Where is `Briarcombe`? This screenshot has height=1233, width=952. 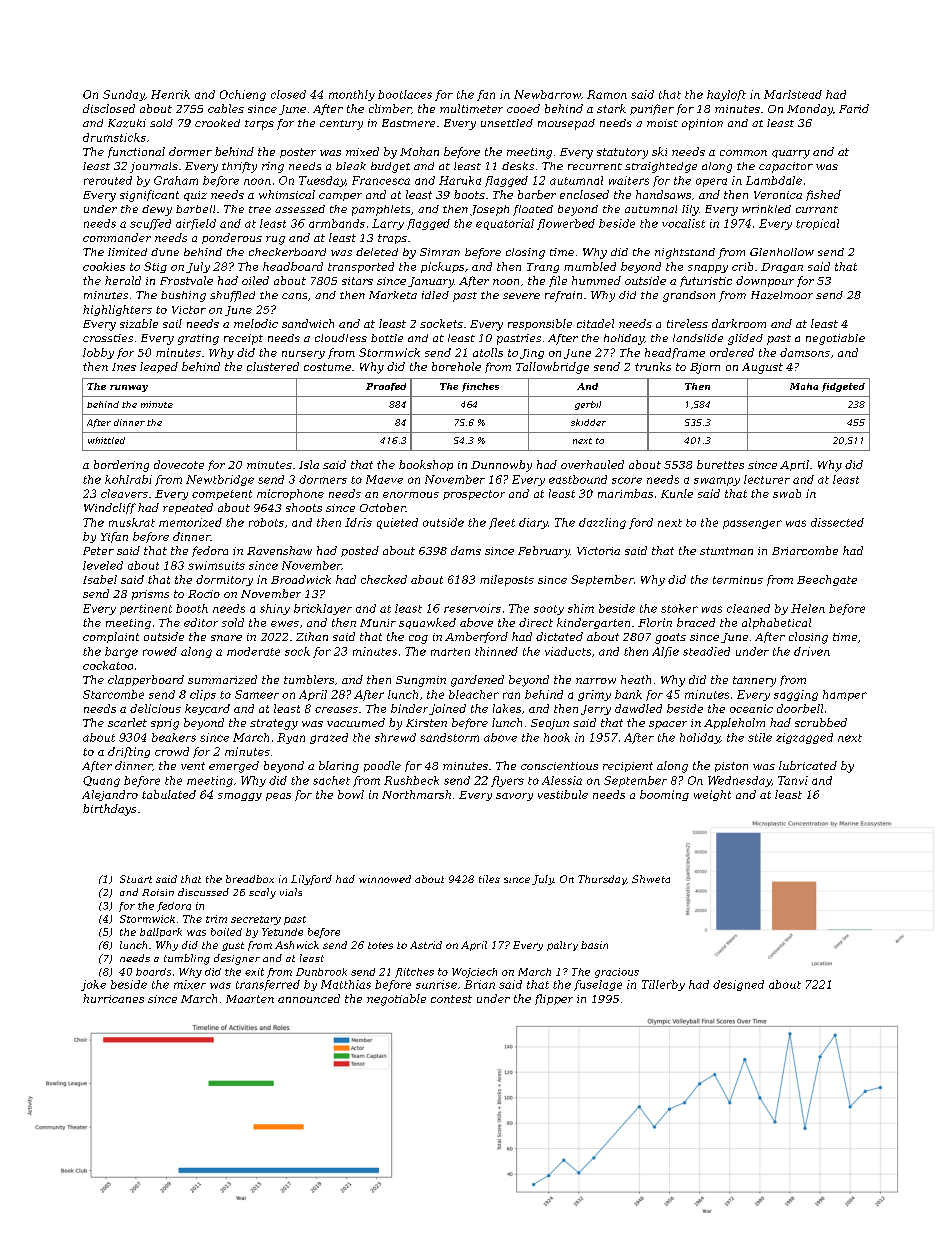
Briarcombe is located at coordinates (805, 550).
